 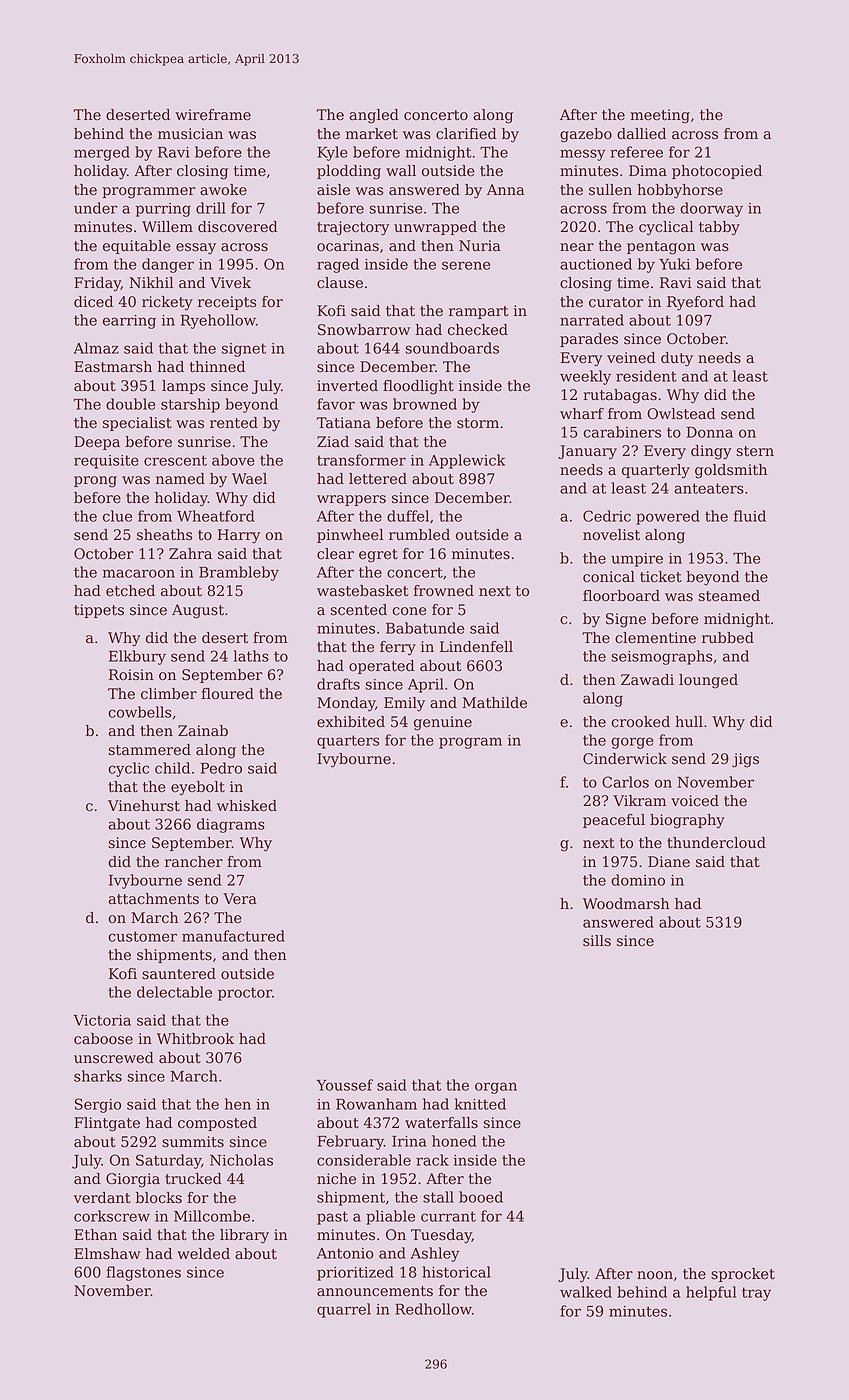 I want to click on awoke, so click(x=223, y=190).
